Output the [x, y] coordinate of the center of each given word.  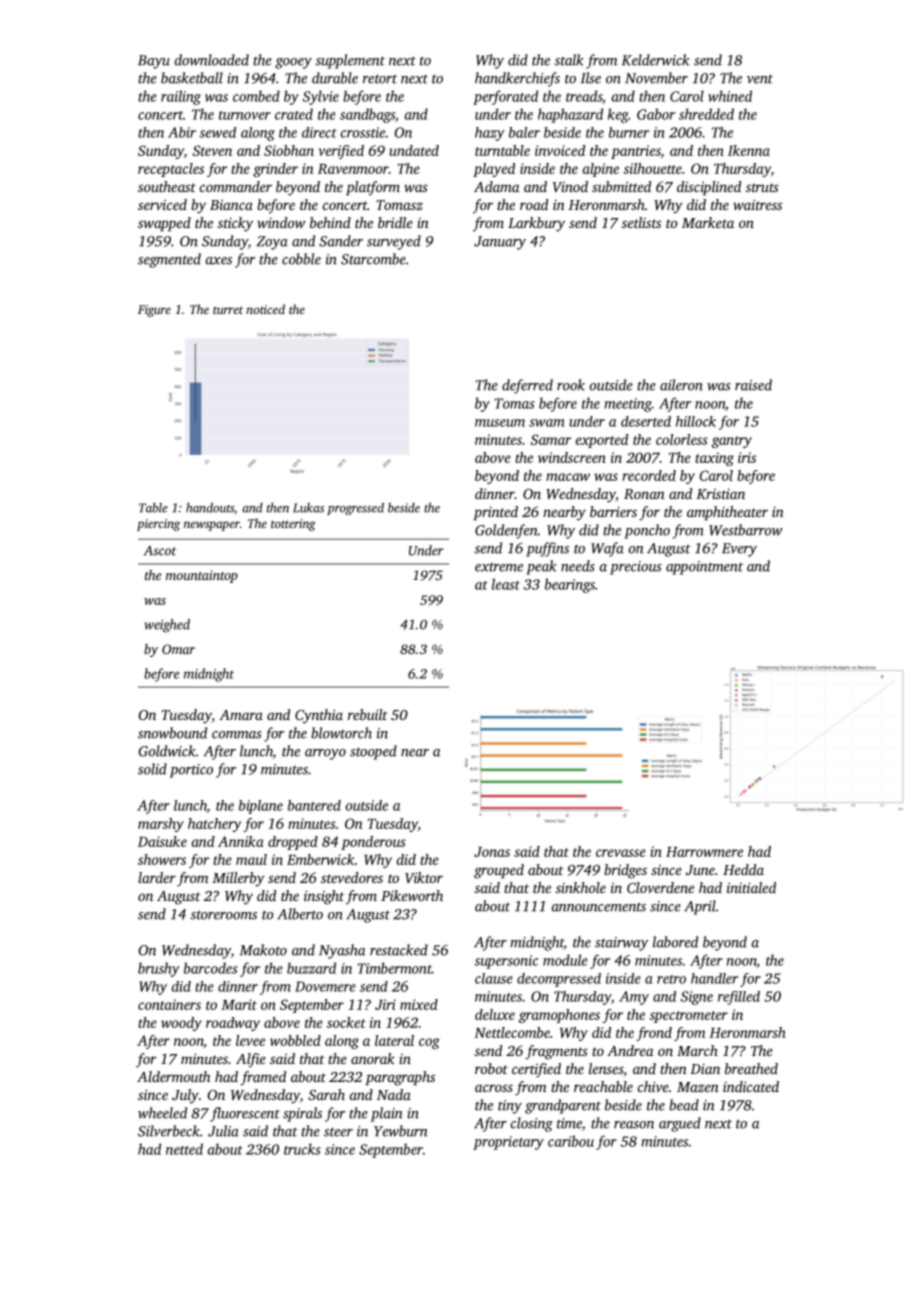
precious [635, 568]
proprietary [508, 1143]
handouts [210, 508]
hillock [696, 421]
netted [184, 1149]
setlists [641, 222]
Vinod [570, 186]
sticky [235, 224]
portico [191, 771]
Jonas [492, 852]
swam [546, 423]
